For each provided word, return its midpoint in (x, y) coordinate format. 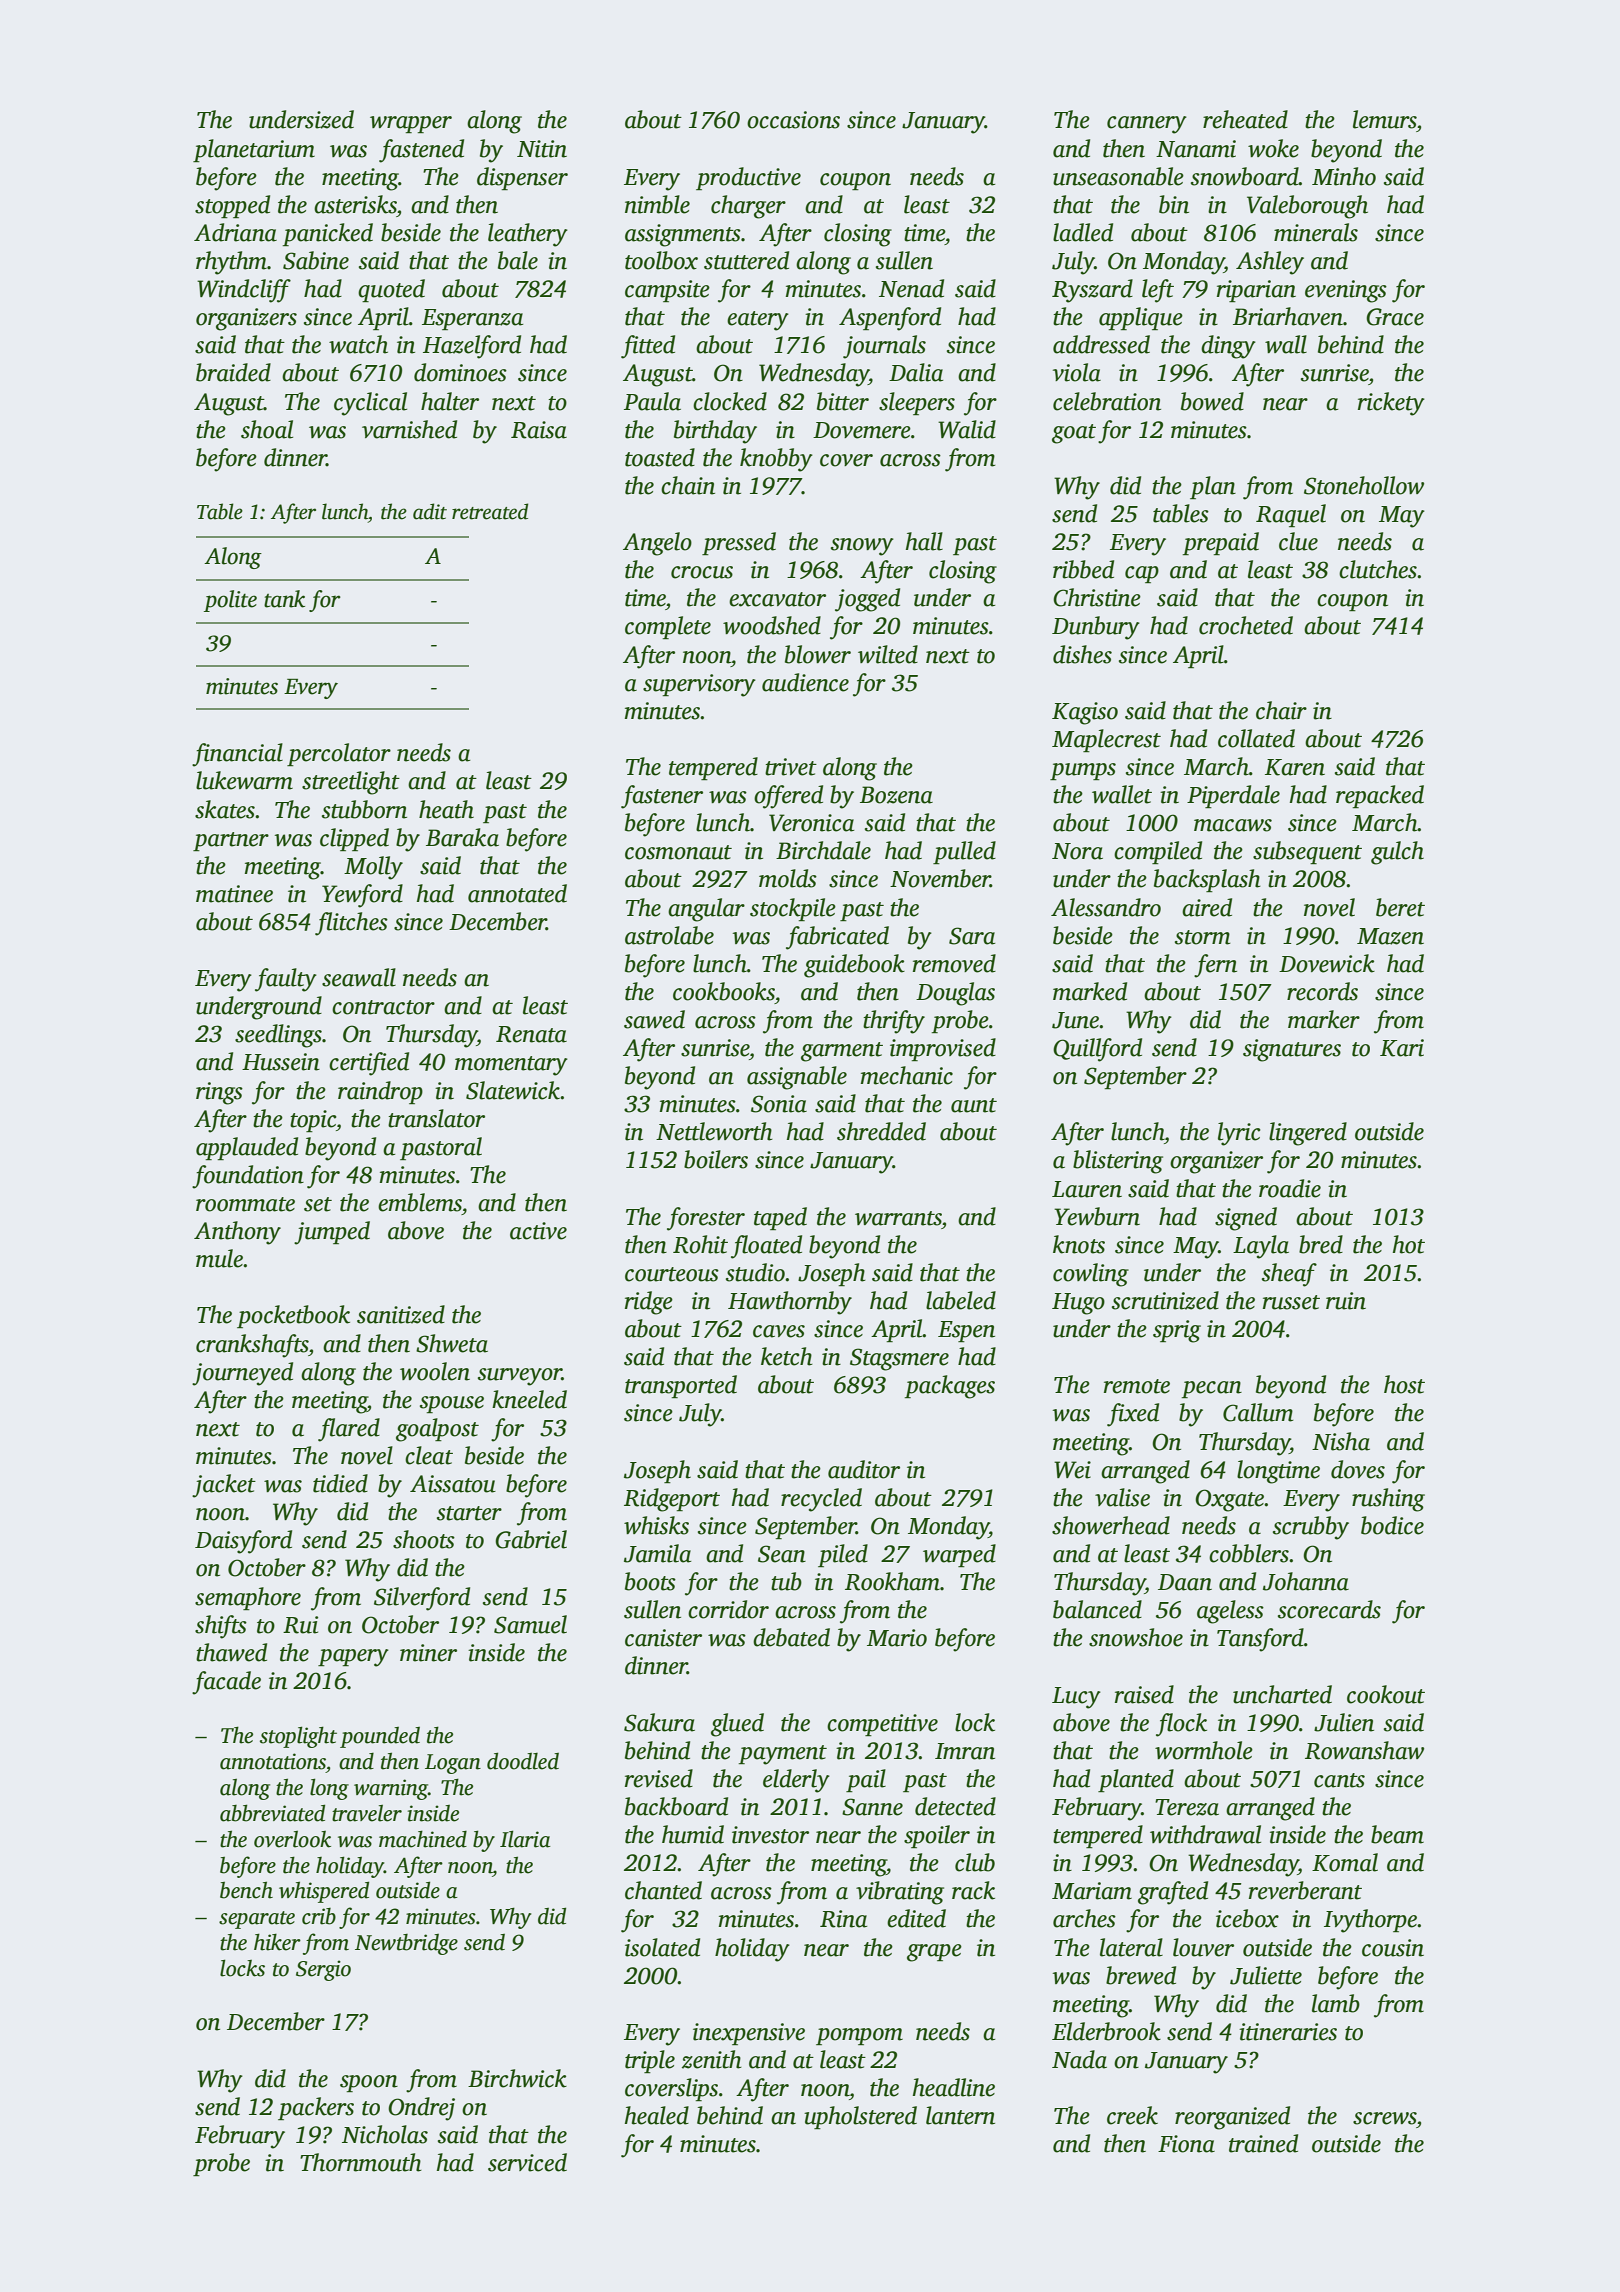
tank (284, 599)
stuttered (746, 260)
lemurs (1385, 119)
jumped (332, 1233)
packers (316, 2108)
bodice (1392, 1525)
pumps (1083, 771)
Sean (782, 1554)
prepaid (1220, 543)
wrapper (411, 124)
